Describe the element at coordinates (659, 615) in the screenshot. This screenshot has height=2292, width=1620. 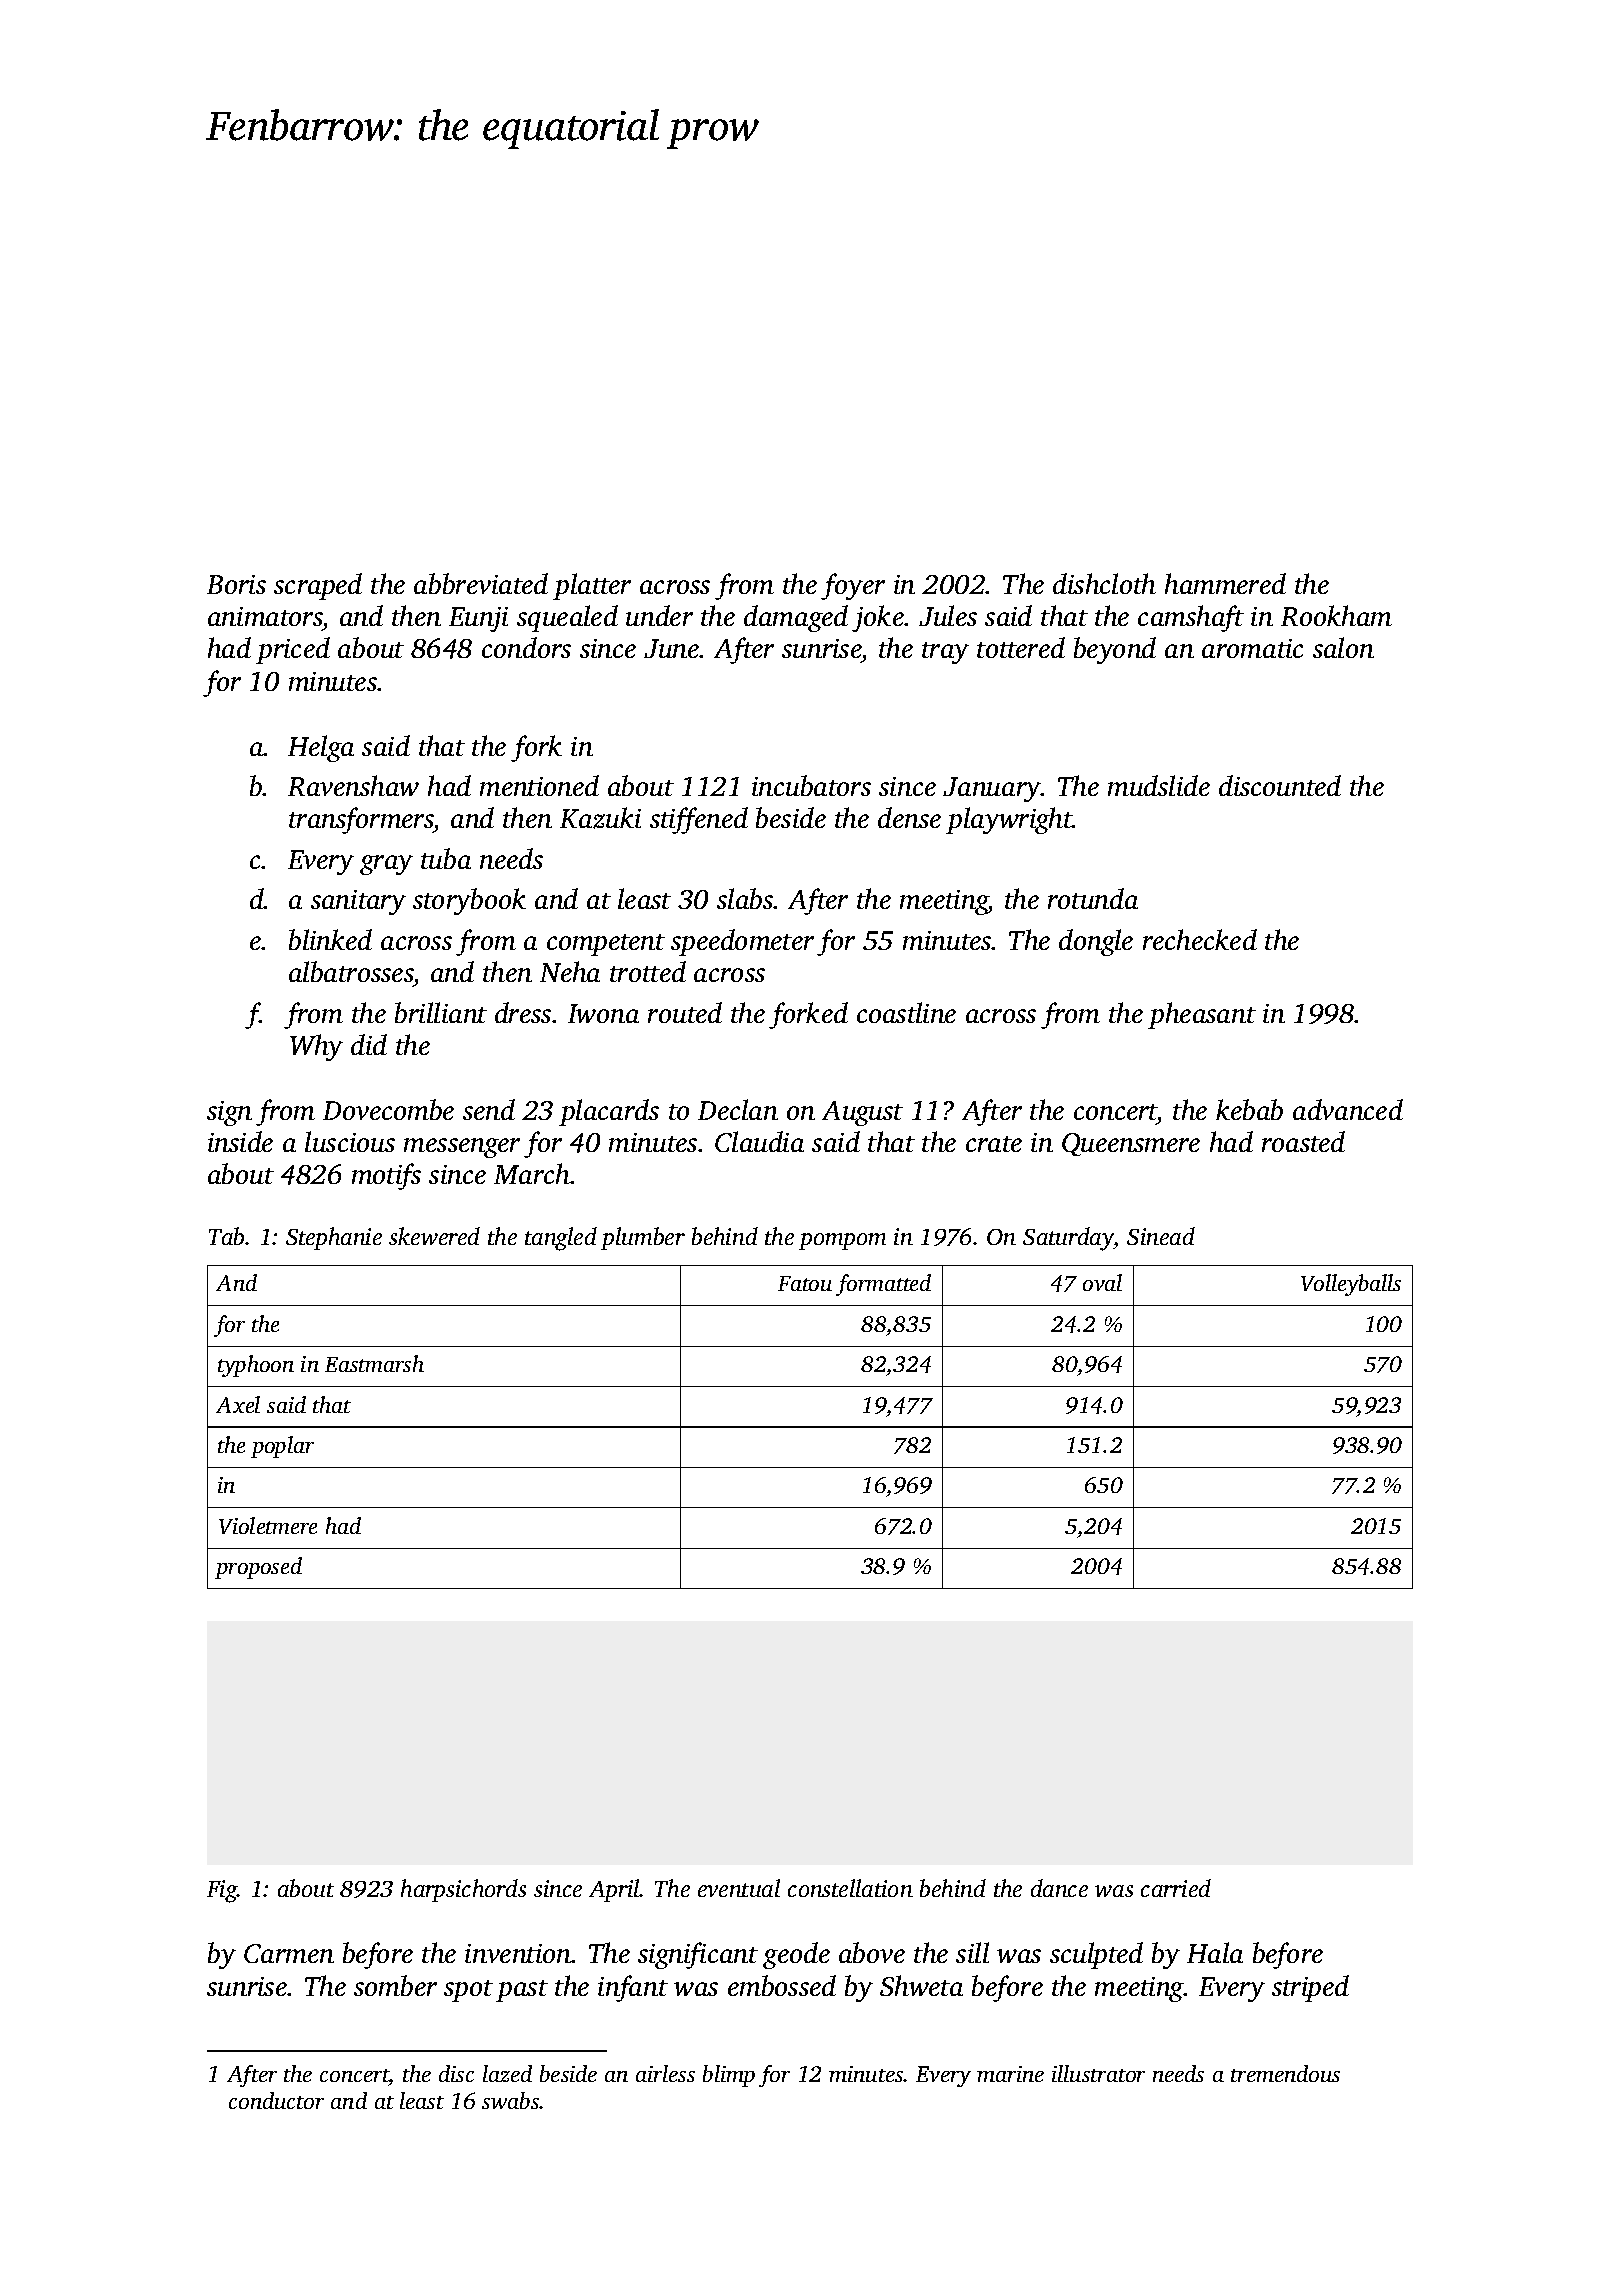
I see `under` at that location.
